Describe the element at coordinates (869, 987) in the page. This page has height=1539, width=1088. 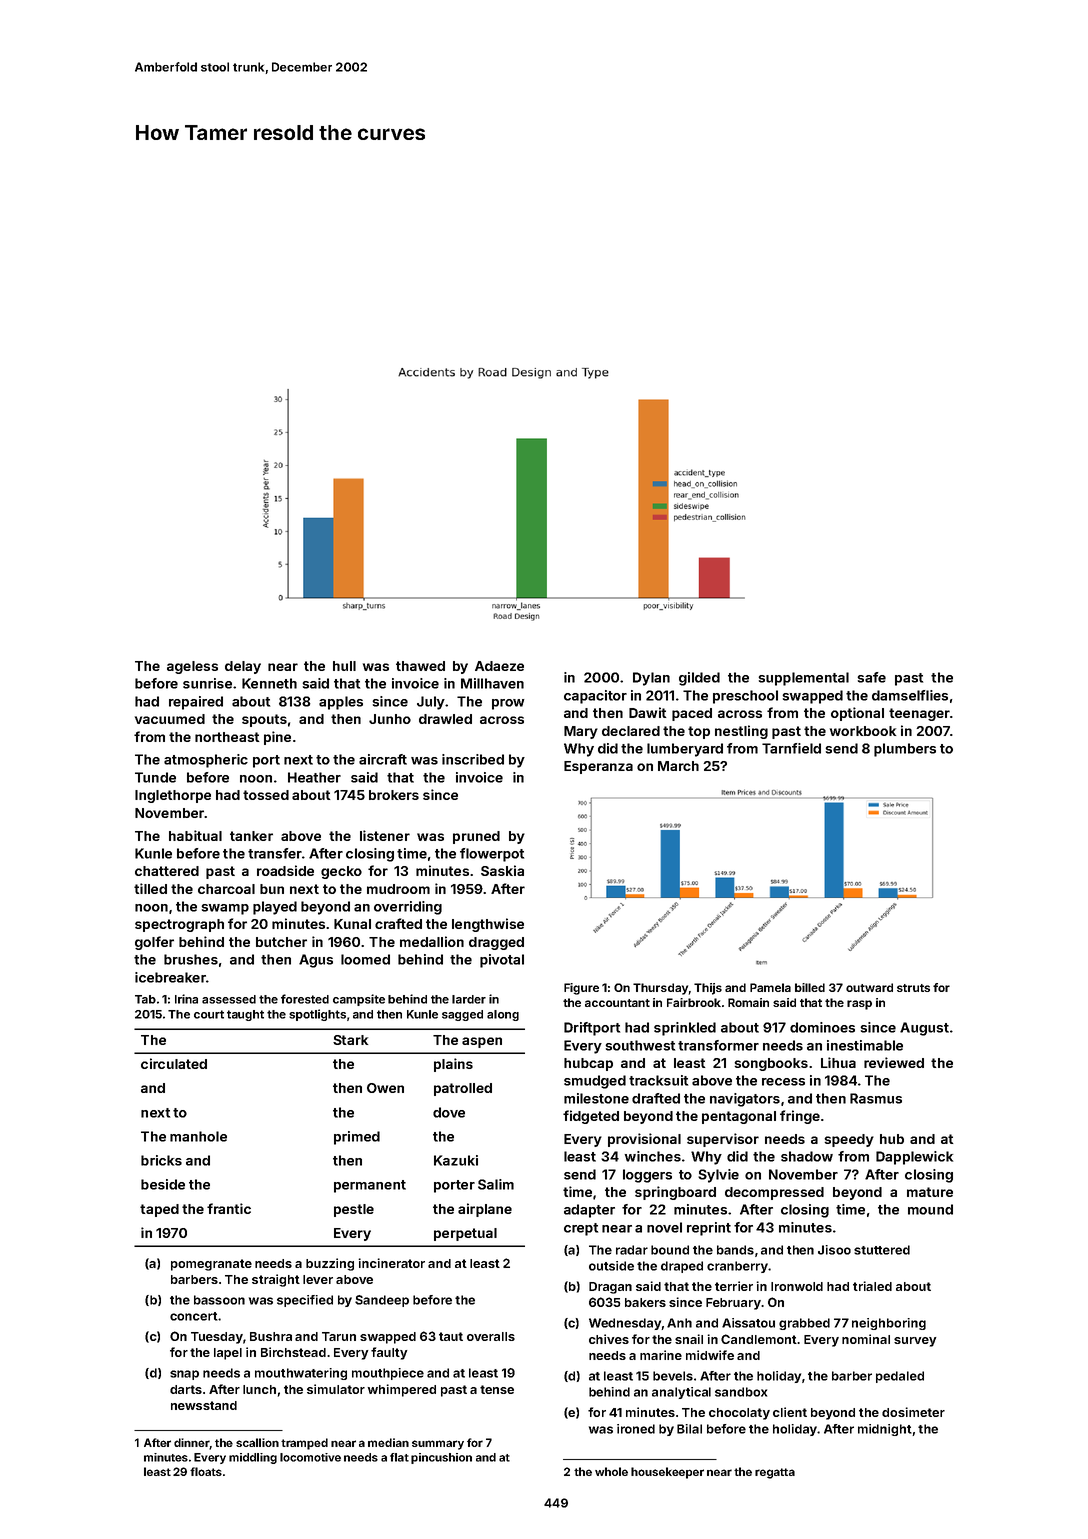
I see `outward` at that location.
